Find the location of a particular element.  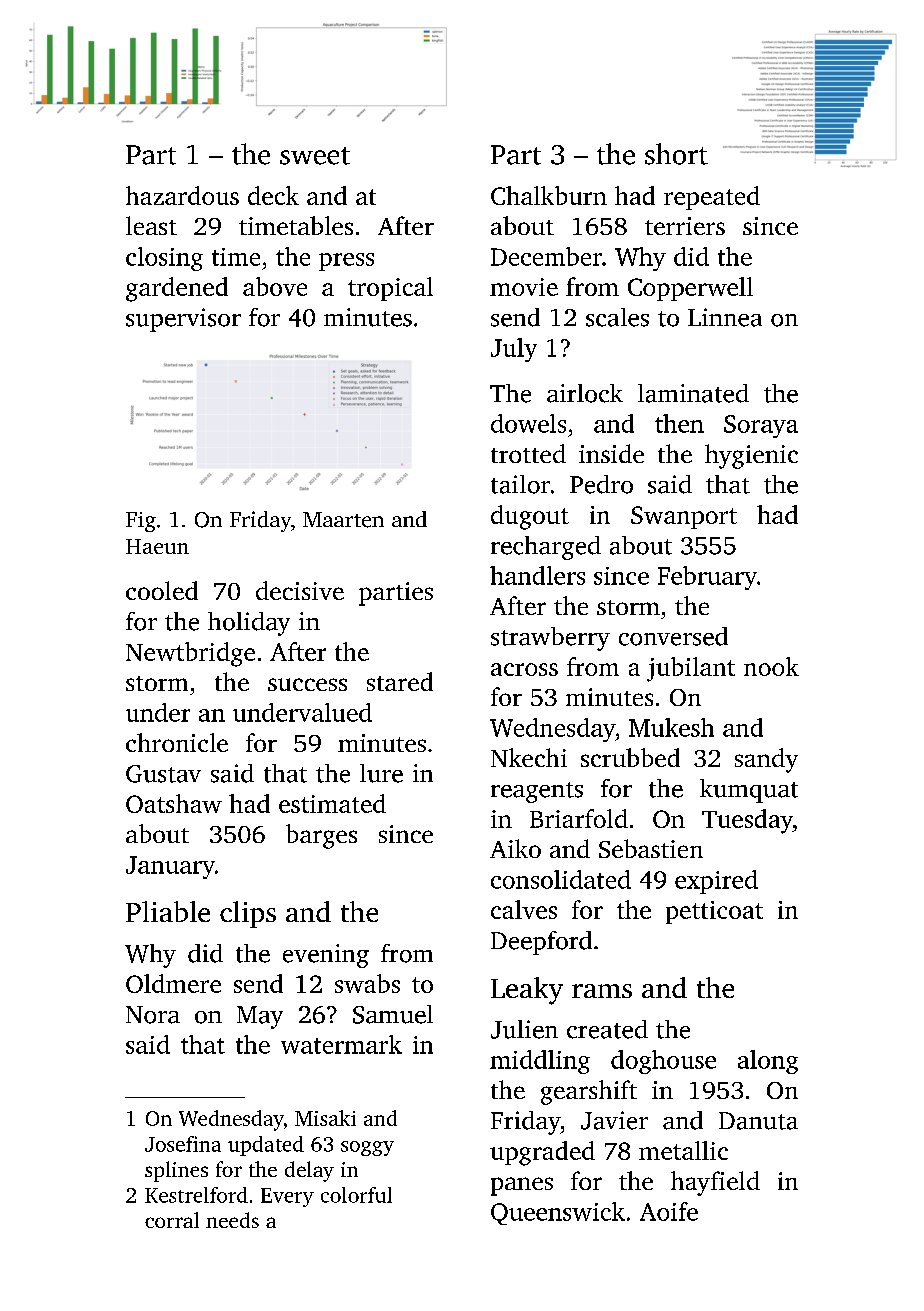

lure is located at coordinates (381, 773).
